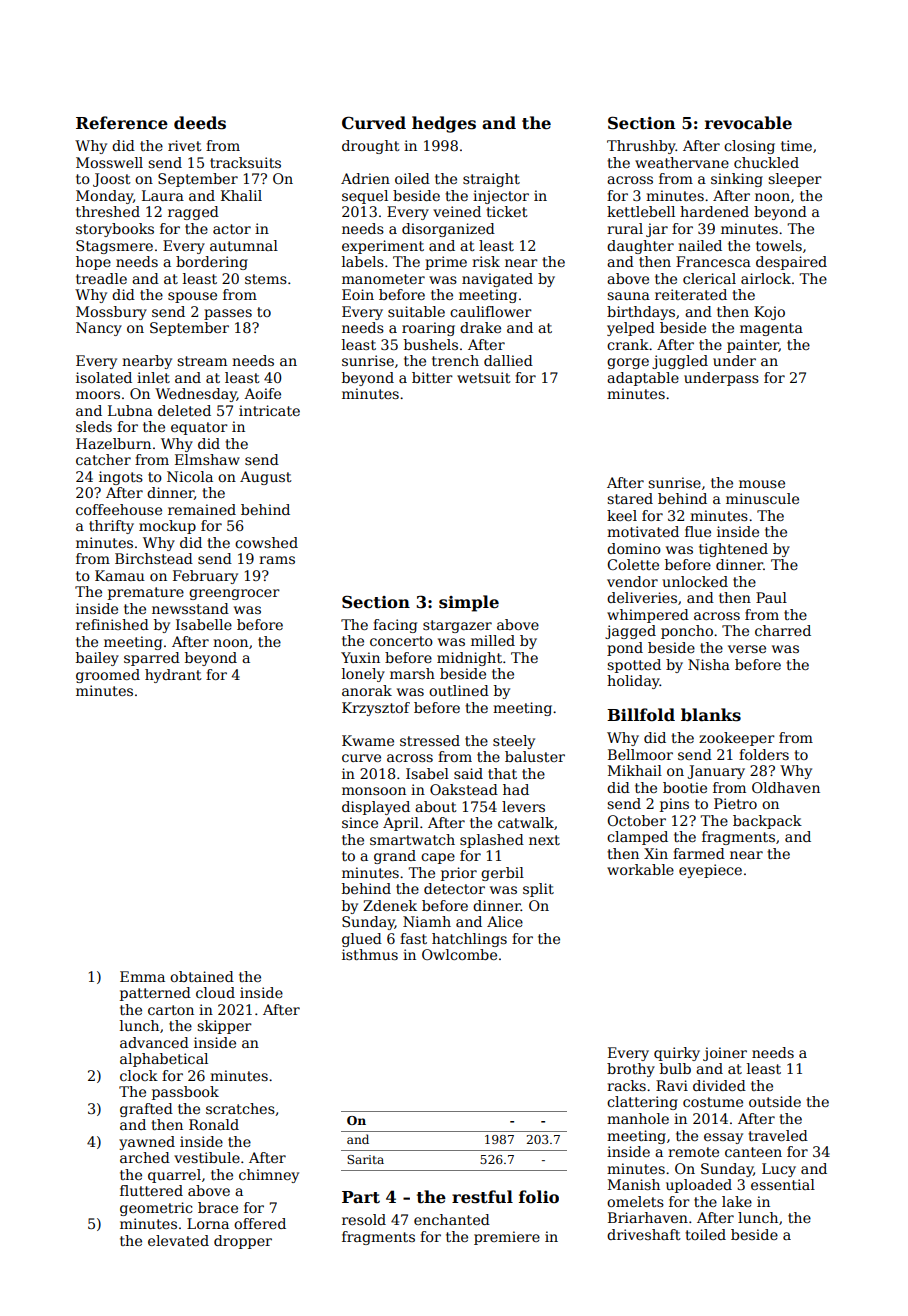  Describe the element at coordinates (146, 1110) in the image. I see `grafted` at that location.
